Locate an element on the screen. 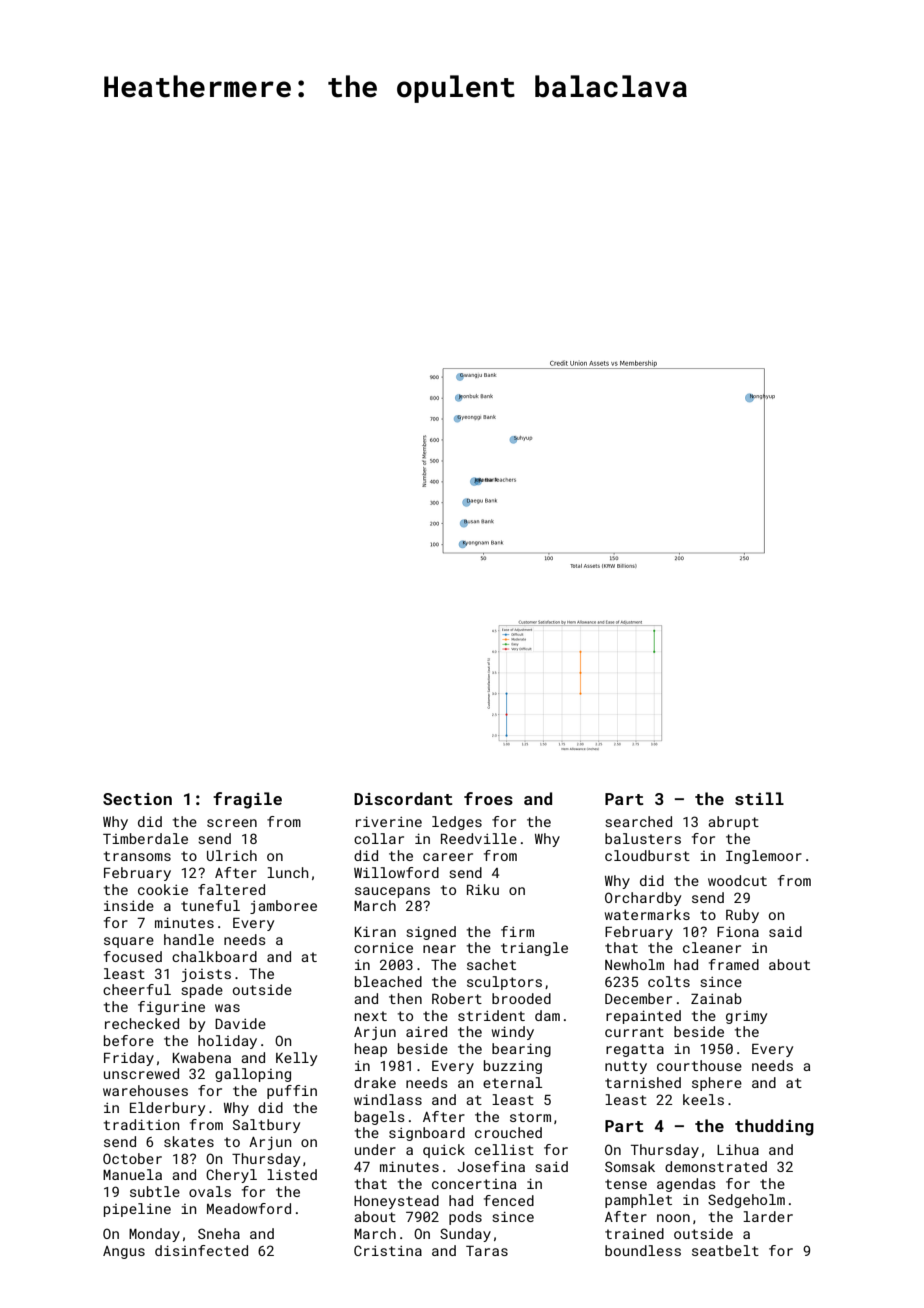 The width and height of the screenshot is (924, 1308). grimy is located at coordinates (746, 1017).
